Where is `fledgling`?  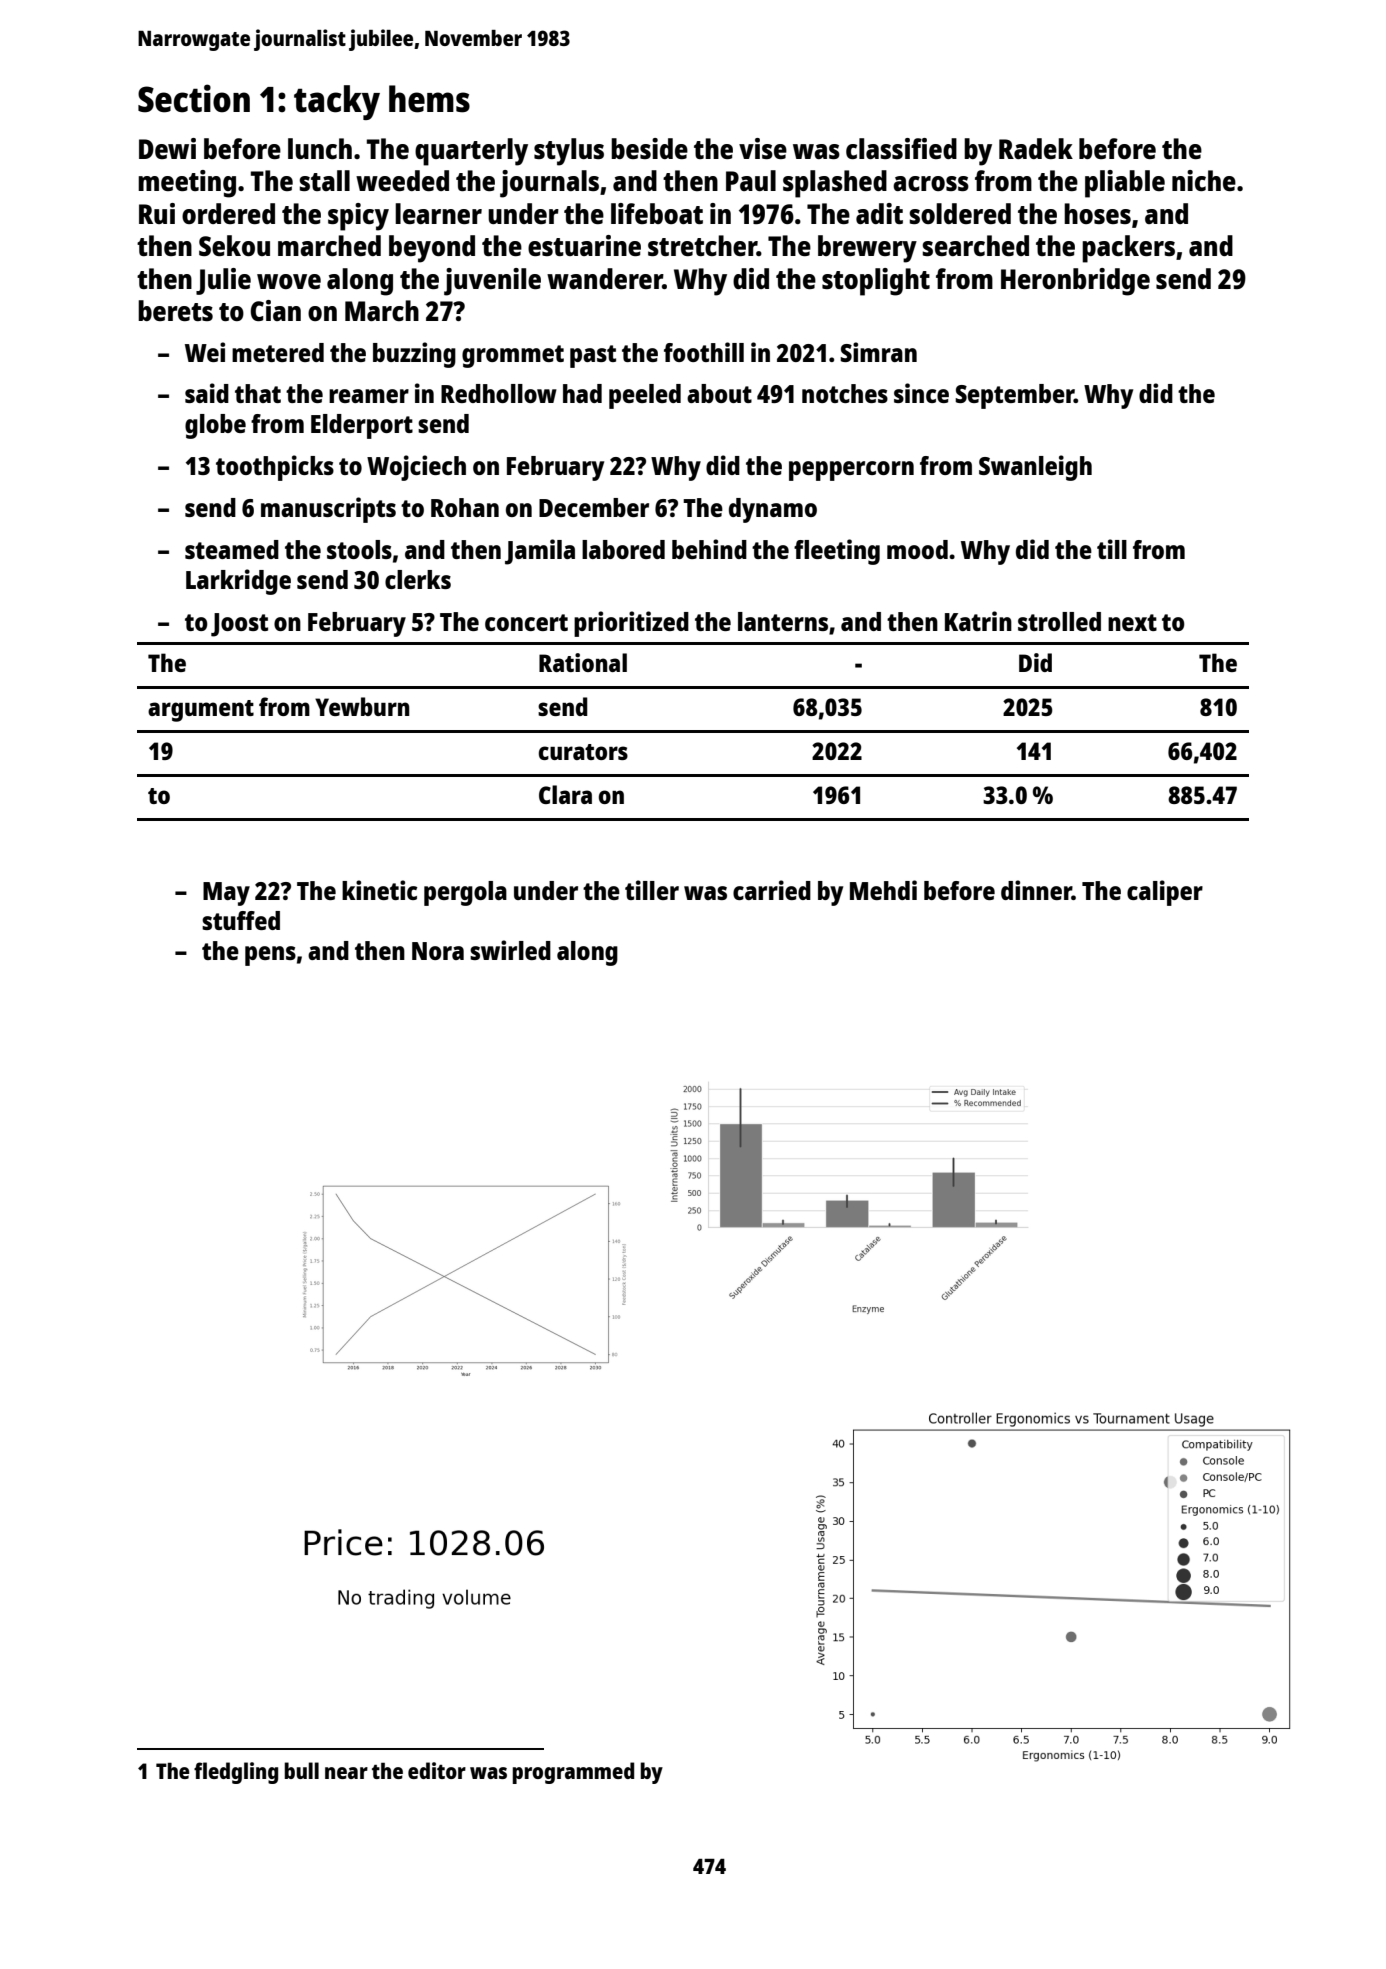 fledgling is located at coordinates (236, 1773).
